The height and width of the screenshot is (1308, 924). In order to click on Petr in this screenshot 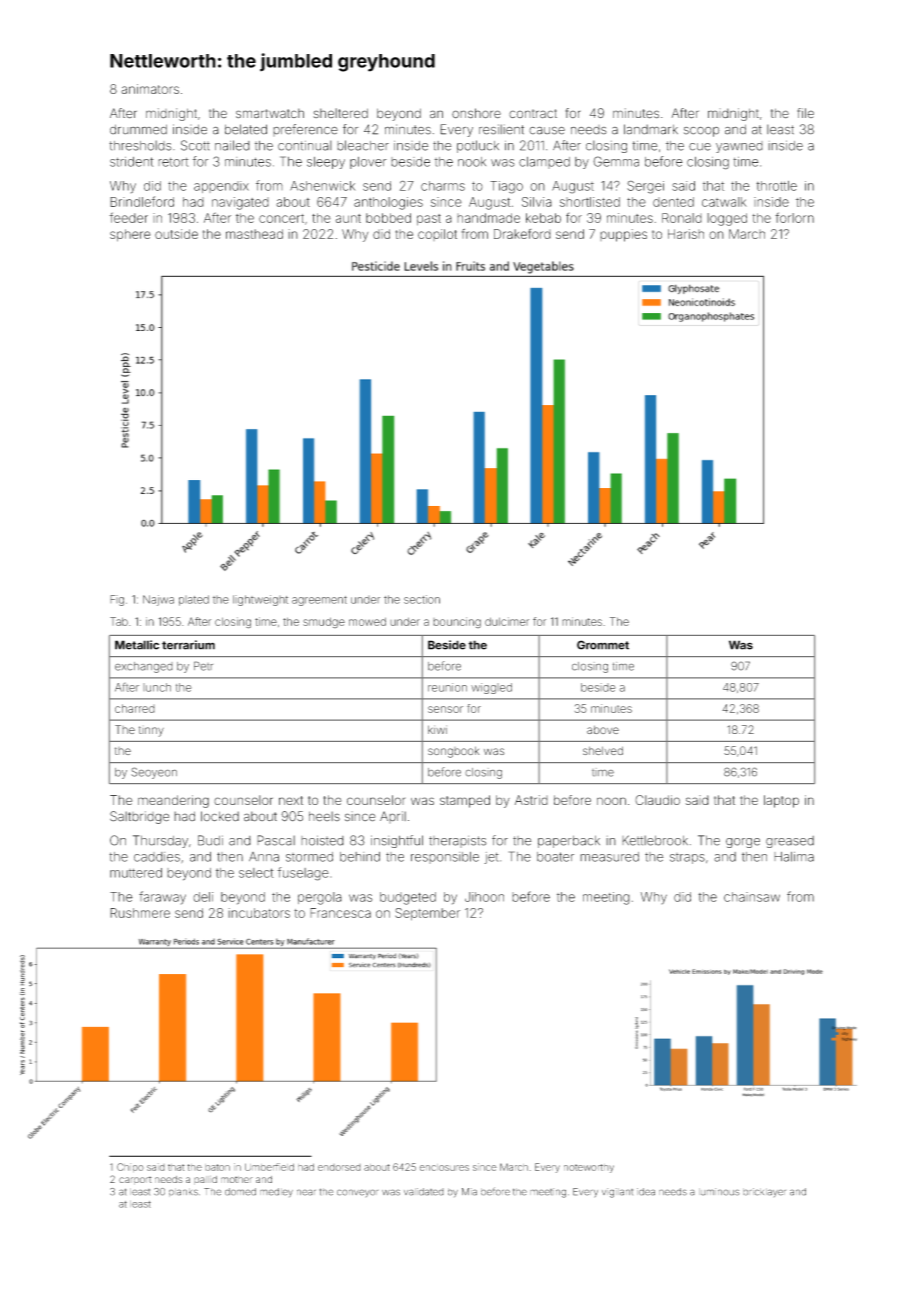, I will do `click(203, 666)`.
